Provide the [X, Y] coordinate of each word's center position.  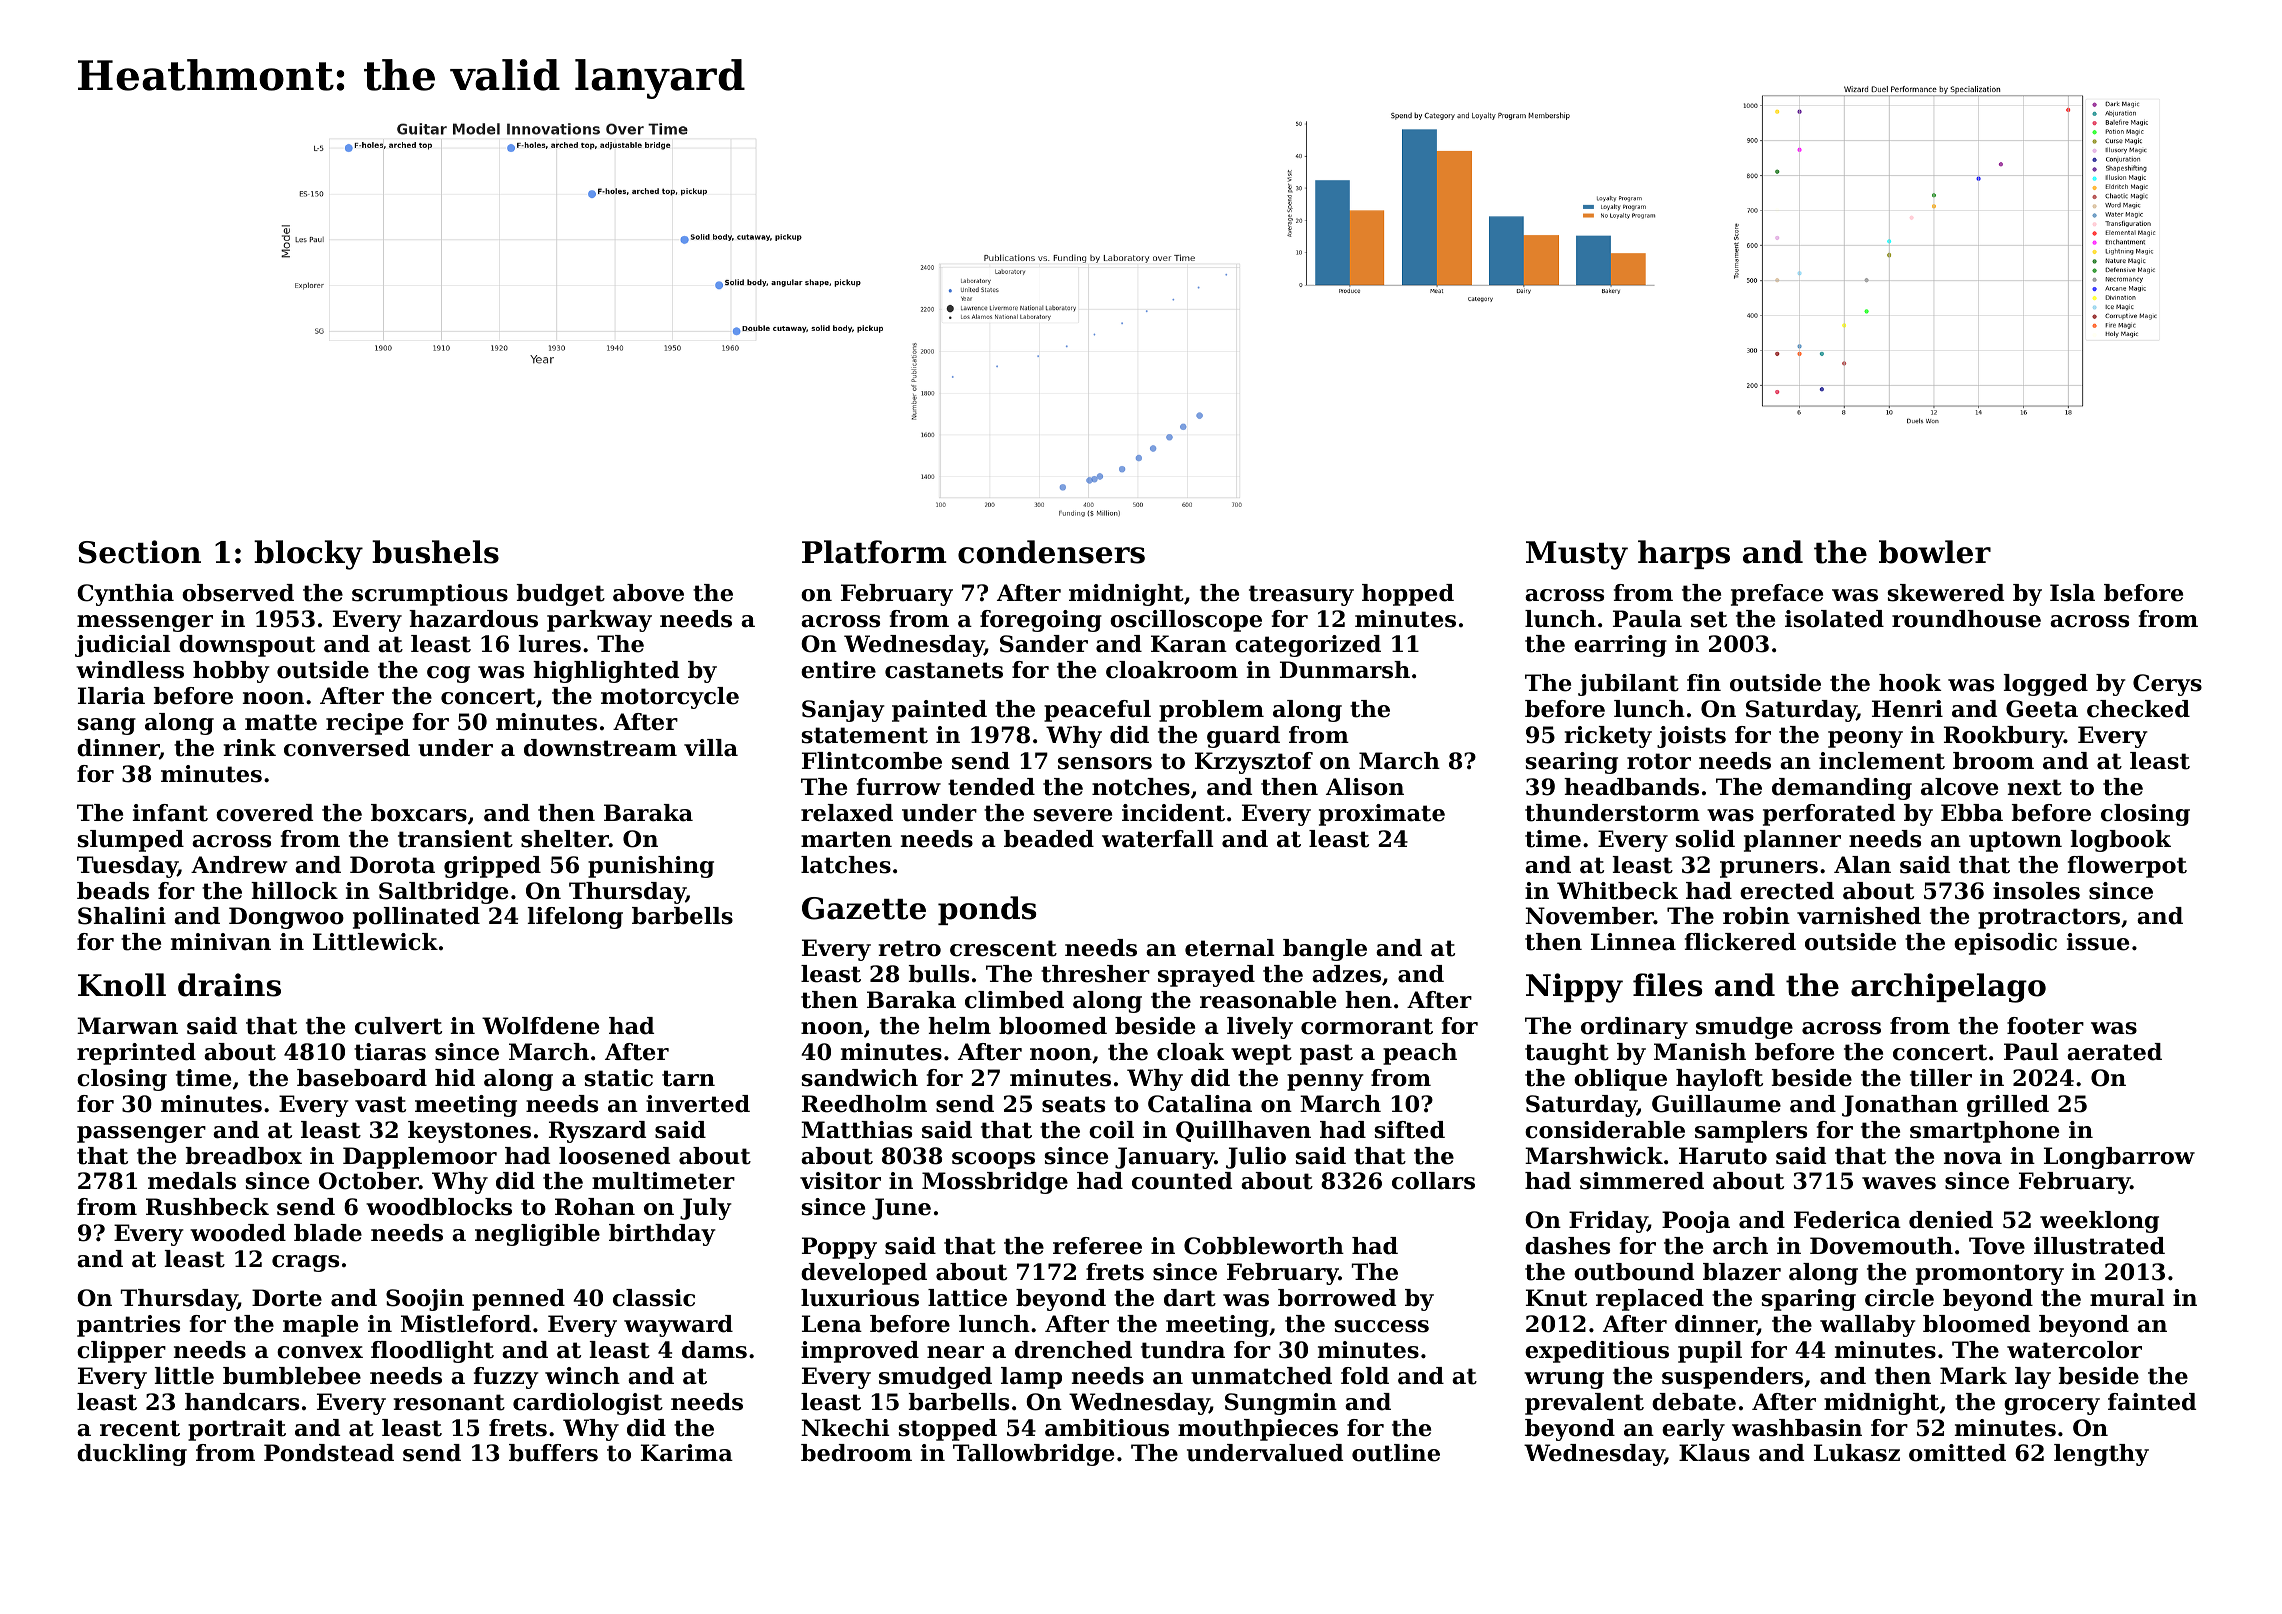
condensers [1051, 552]
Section [139, 552]
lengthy [2101, 1455]
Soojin [425, 1300]
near [955, 1352]
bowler [1935, 552]
